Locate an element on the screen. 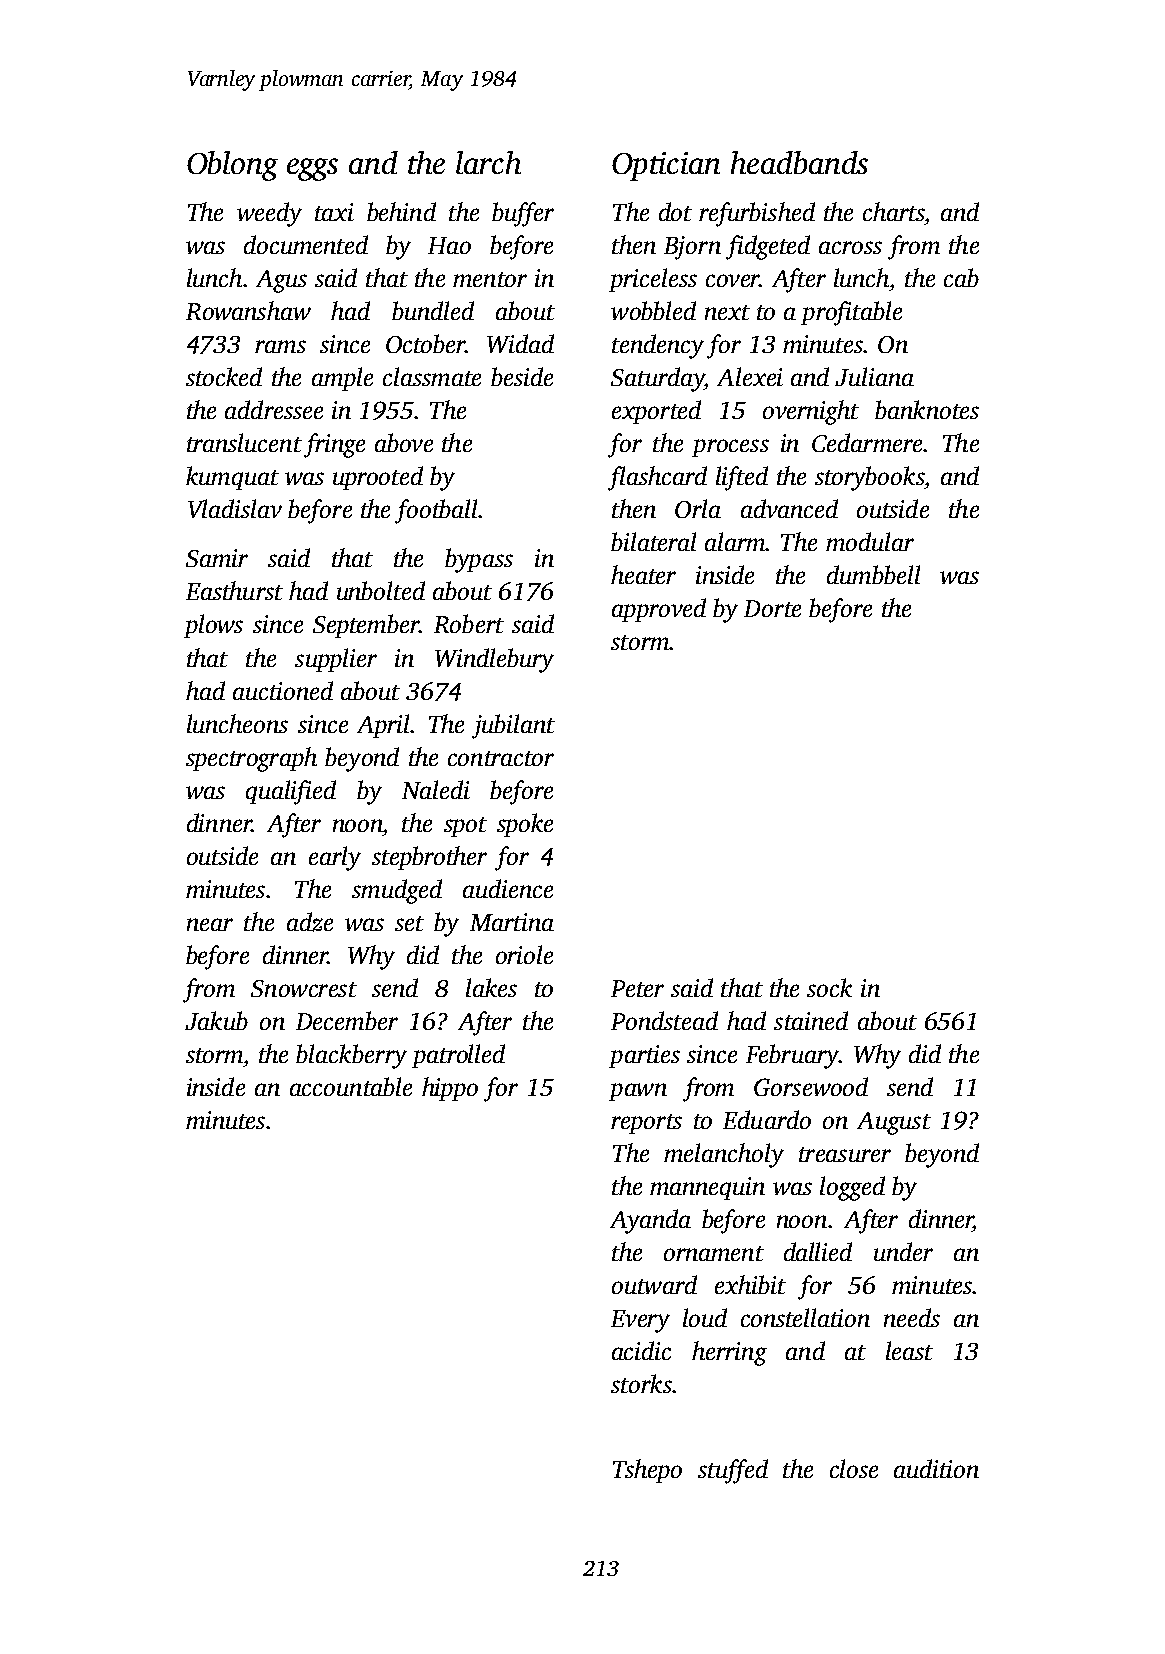  audition is located at coordinates (936, 1468).
